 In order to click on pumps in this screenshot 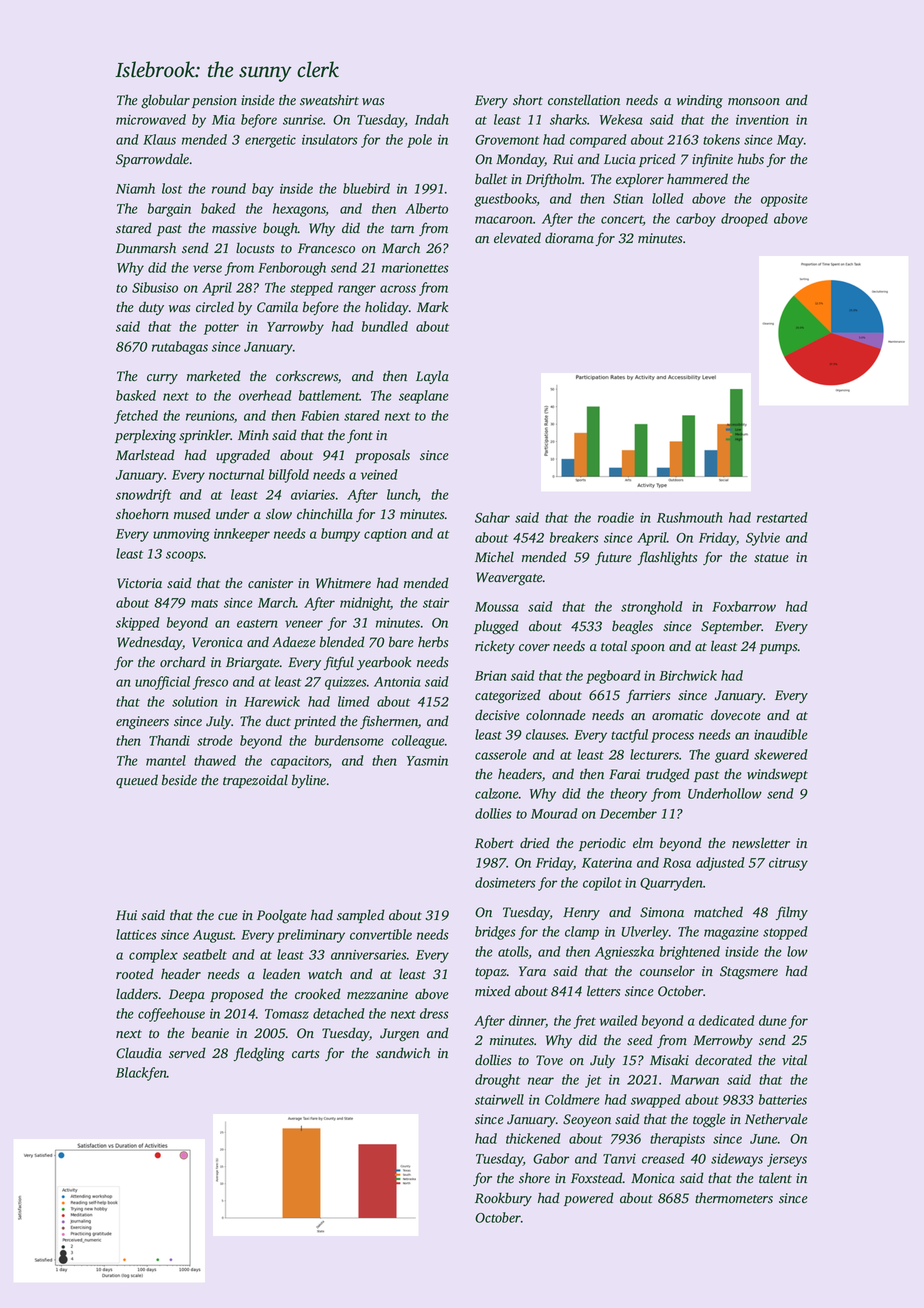, I will do `click(778, 649)`.
